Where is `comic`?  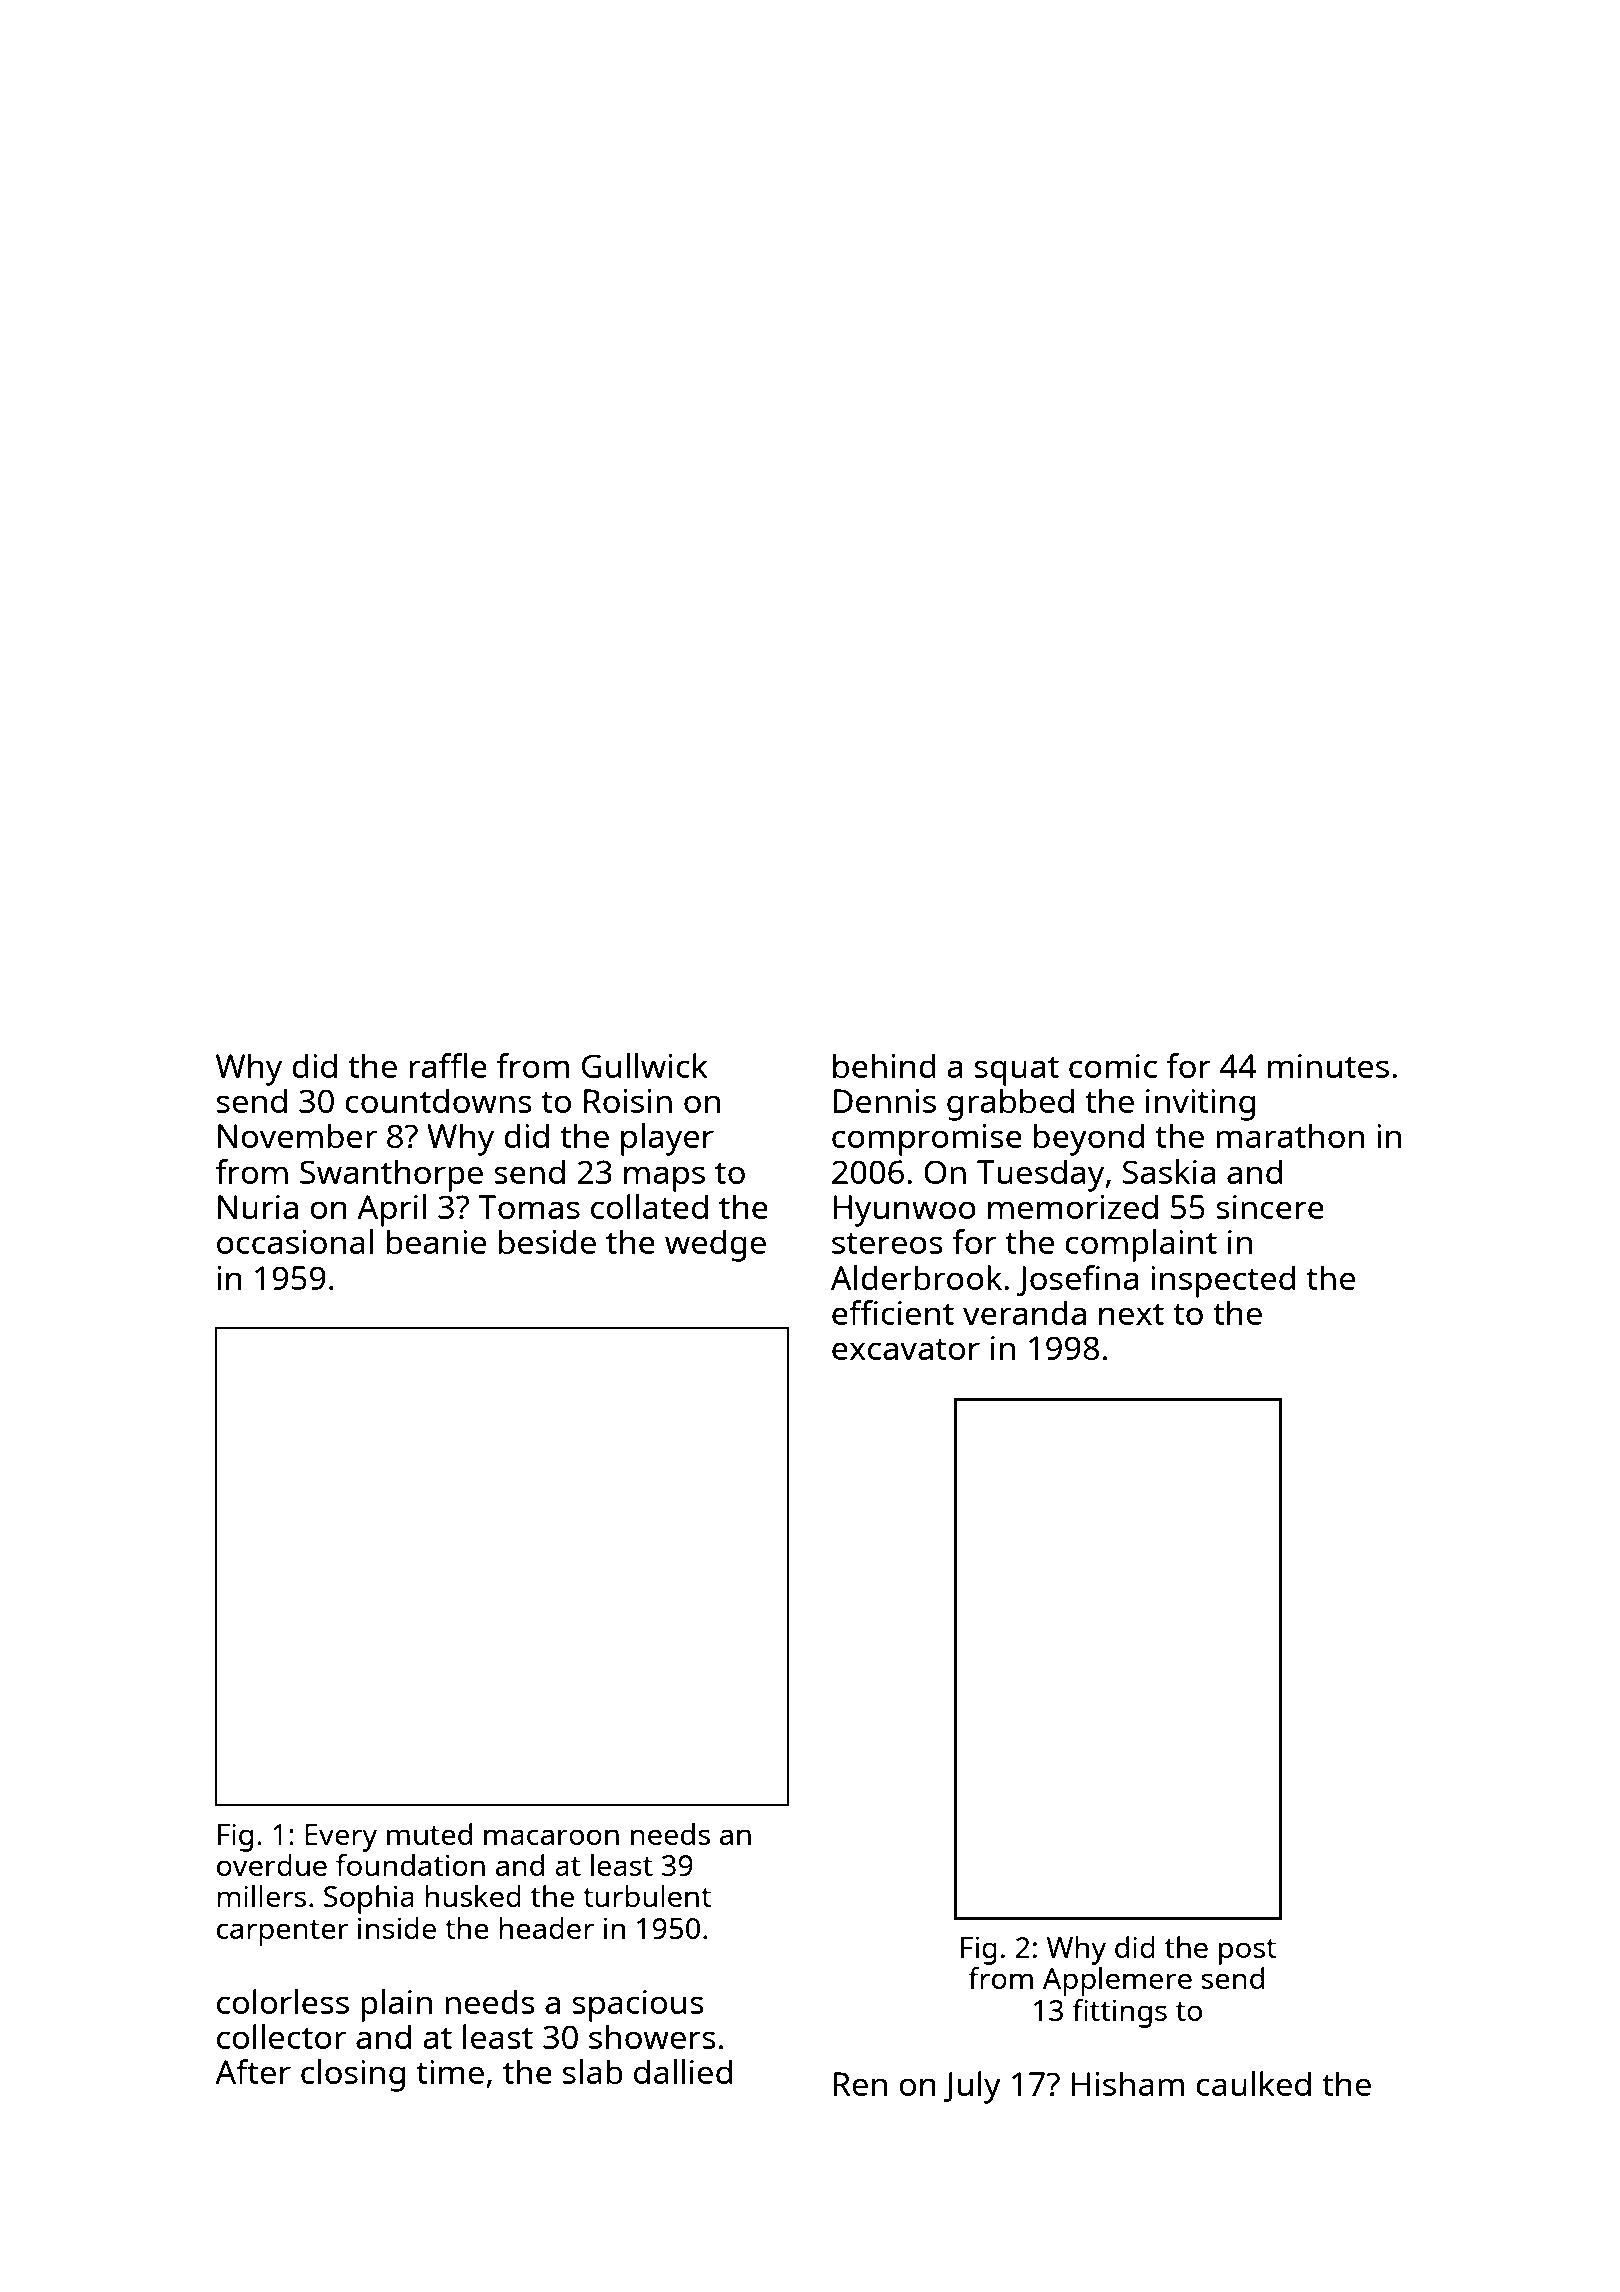 comic is located at coordinates (1113, 1066).
